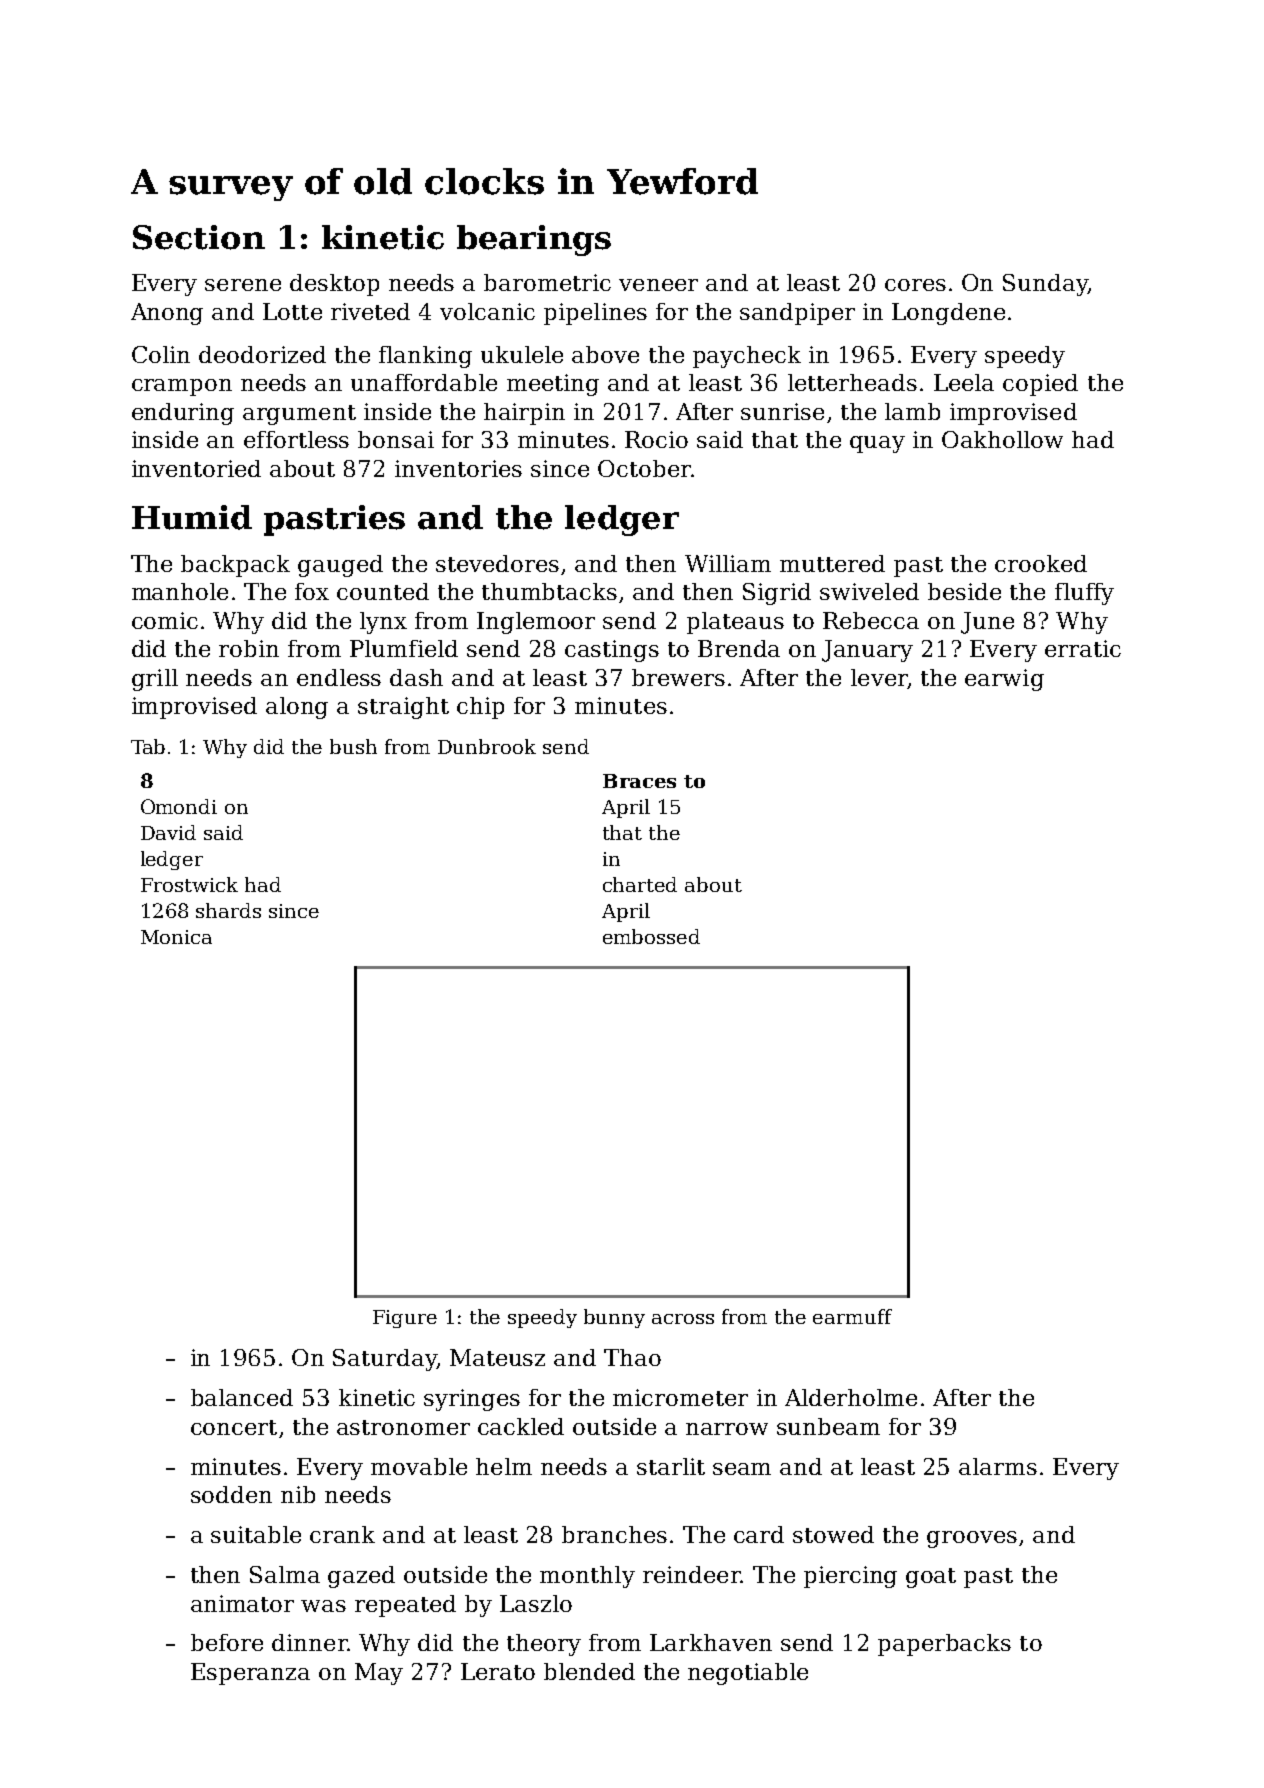 The width and height of the screenshot is (1264, 1788). What do you see at coordinates (678, 677) in the screenshot?
I see `brewers` at bounding box center [678, 677].
